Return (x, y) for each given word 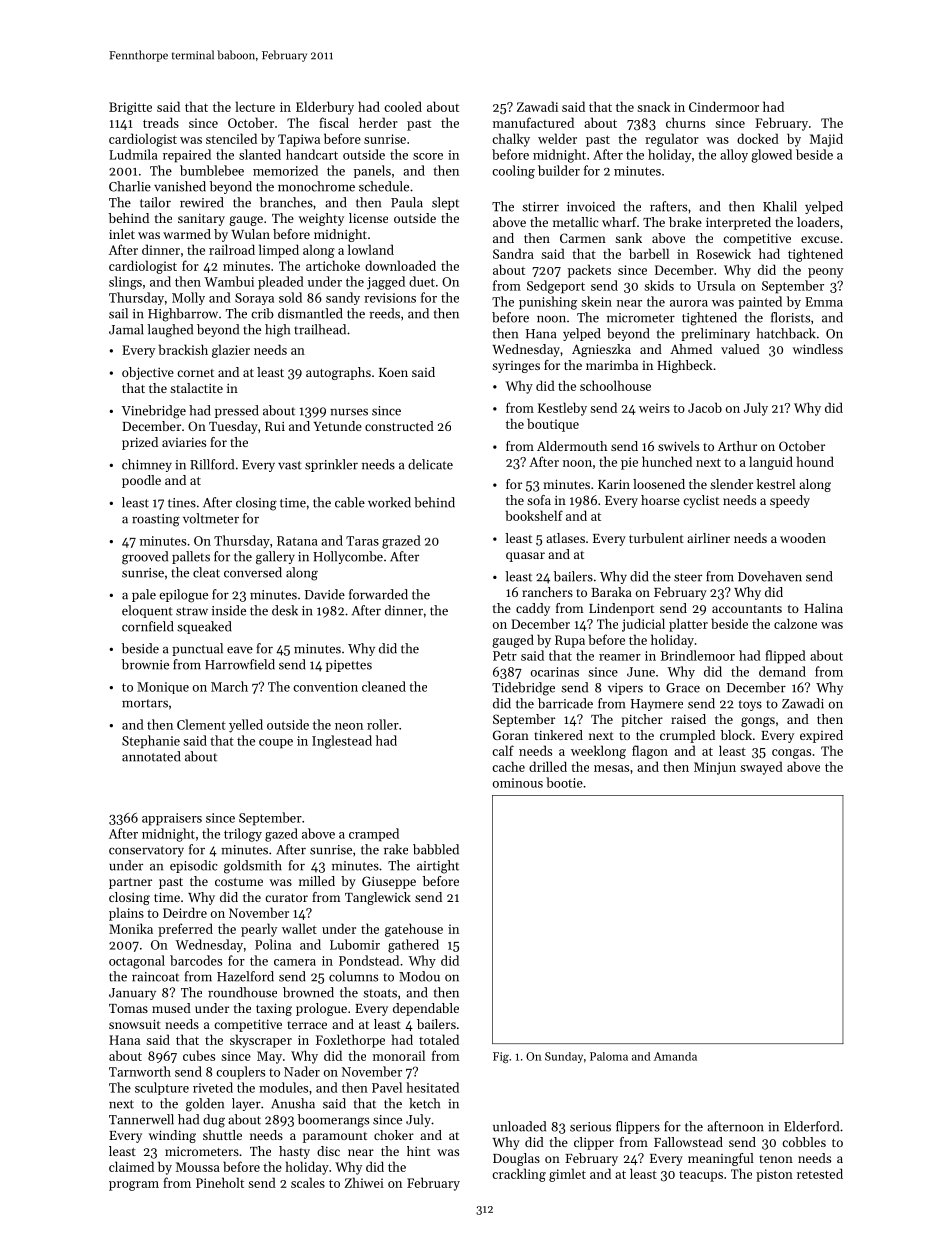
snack (653, 106)
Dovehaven (770, 576)
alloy (734, 156)
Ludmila (133, 154)
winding (172, 1136)
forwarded (378, 594)
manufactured (533, 122)
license (368, 218)
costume (239, 882)
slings (125, 283)
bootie (564, 782)
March (229, 686)
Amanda (675, 1056)
